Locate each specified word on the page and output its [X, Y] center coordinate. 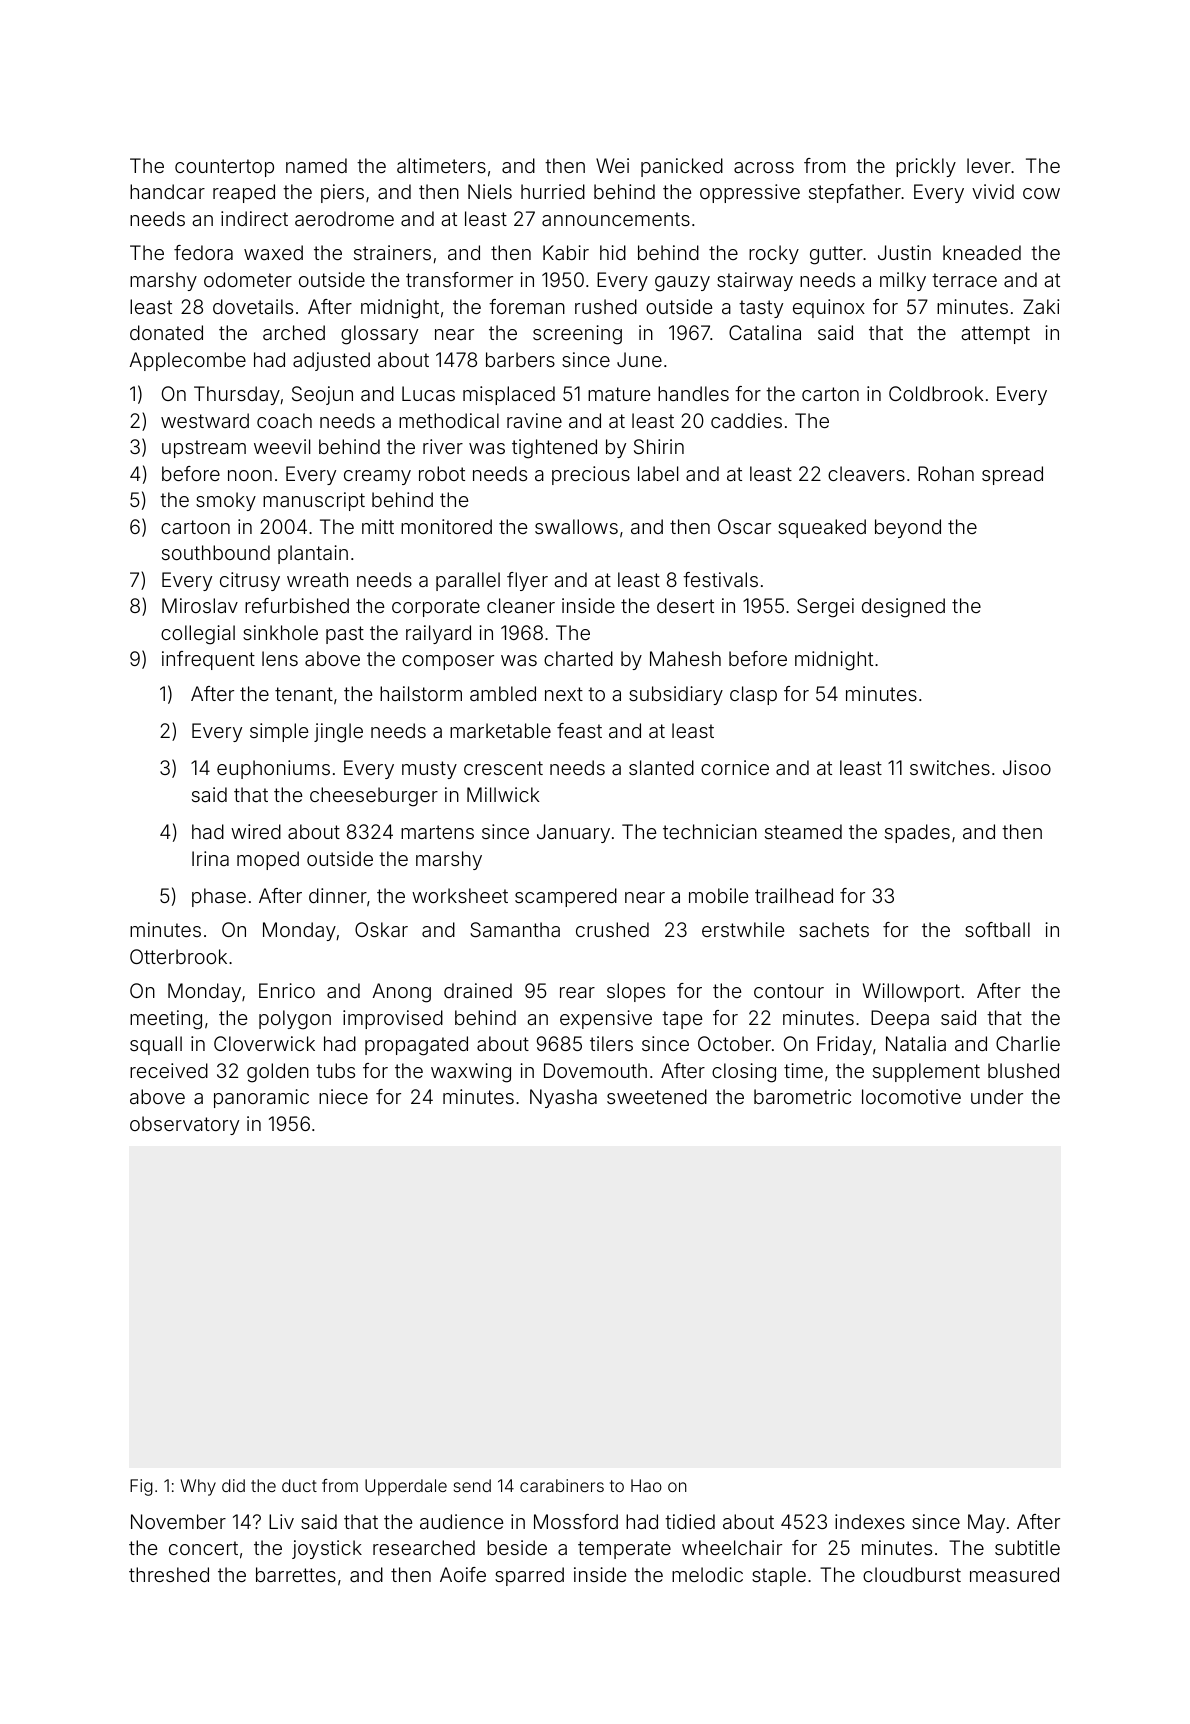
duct [299, 1485]
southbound [216, 552]
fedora [203, 252]
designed [903, 608]
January [573, 833]
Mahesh [685, 658]
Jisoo [1027, 767]
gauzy [682, 284]
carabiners [562, 1485]
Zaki [1041, 306]
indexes [870, 1521]
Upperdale [406, 1487]
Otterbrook [178, 956]
